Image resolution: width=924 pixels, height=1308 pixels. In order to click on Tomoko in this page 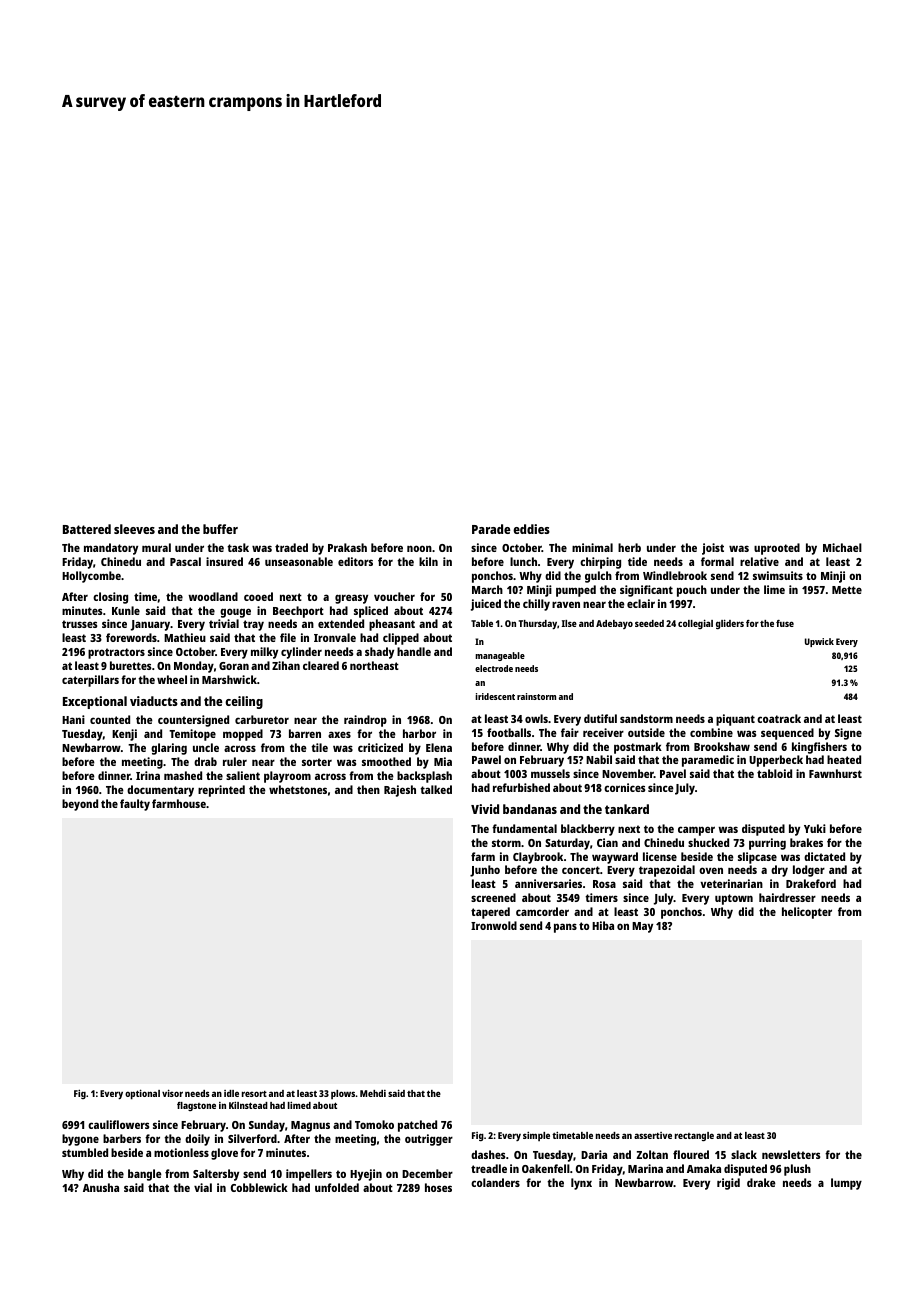, I will do `click(374, 1124)`.
